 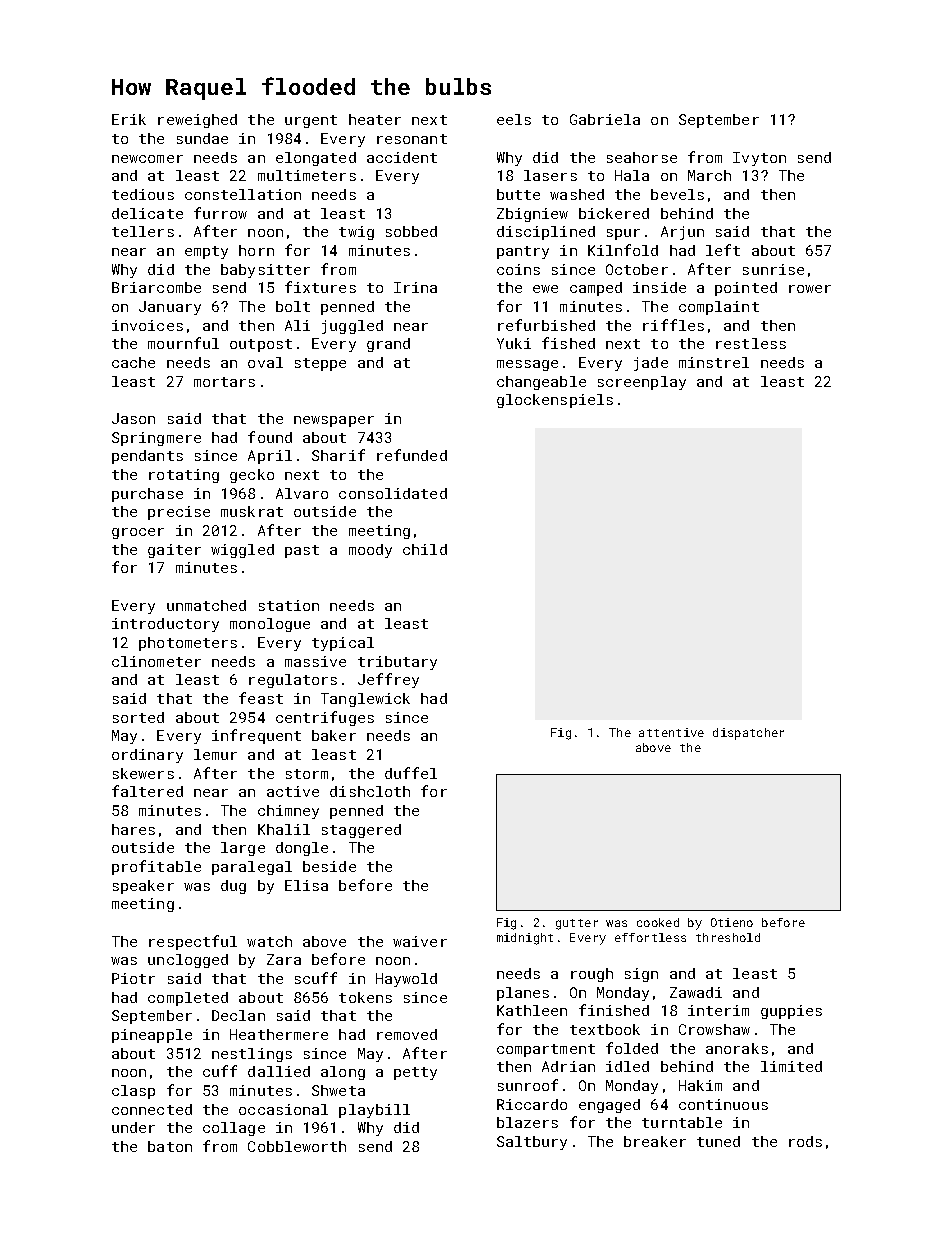 What do you see at coordinates (256, 736) in the screenshot?
I see `infrequent` at bounding box center [256, 736].
